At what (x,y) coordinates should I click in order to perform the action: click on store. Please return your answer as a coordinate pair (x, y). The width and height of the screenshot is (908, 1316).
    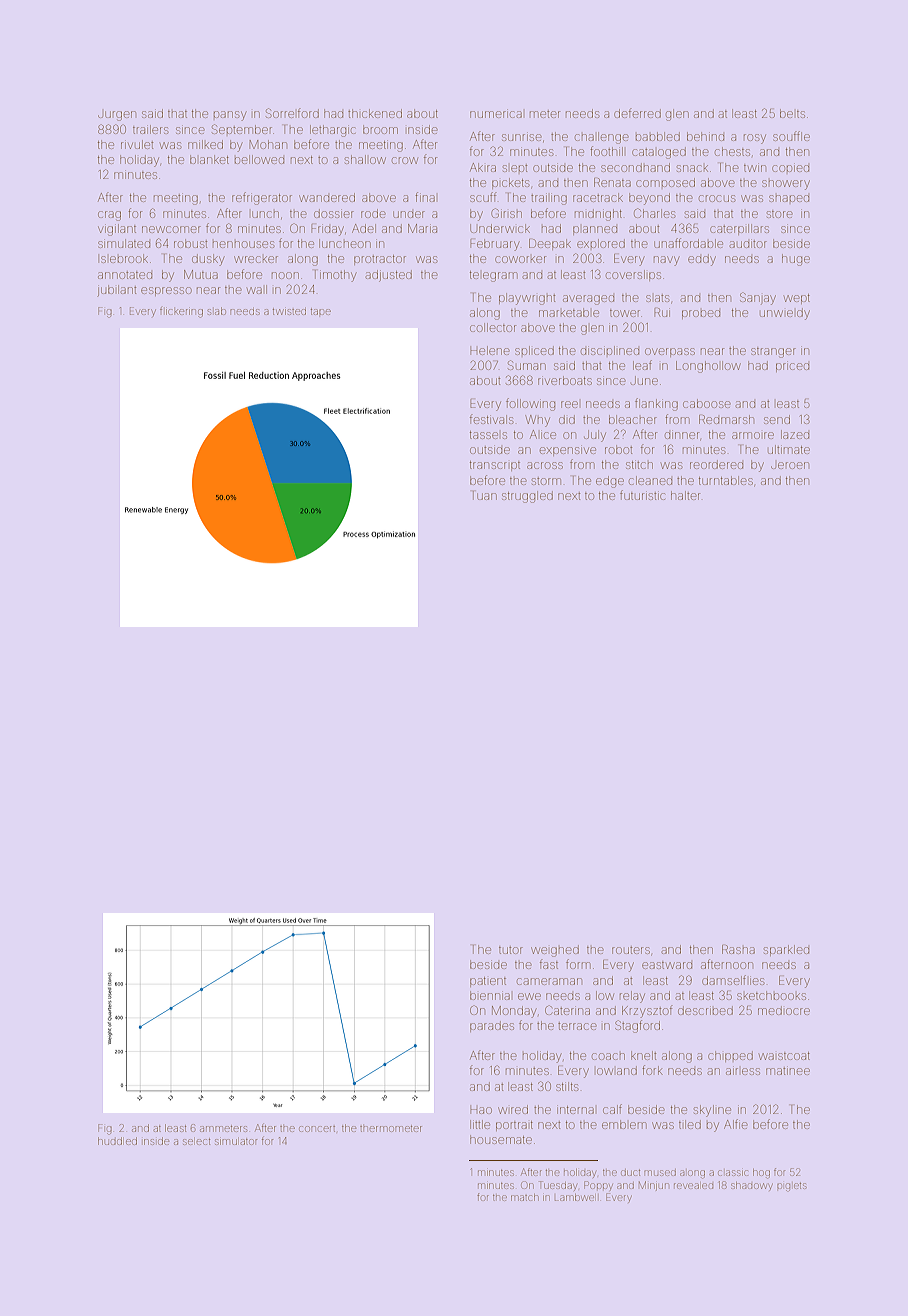
    Looking at the image, I should click on (779, 214).
